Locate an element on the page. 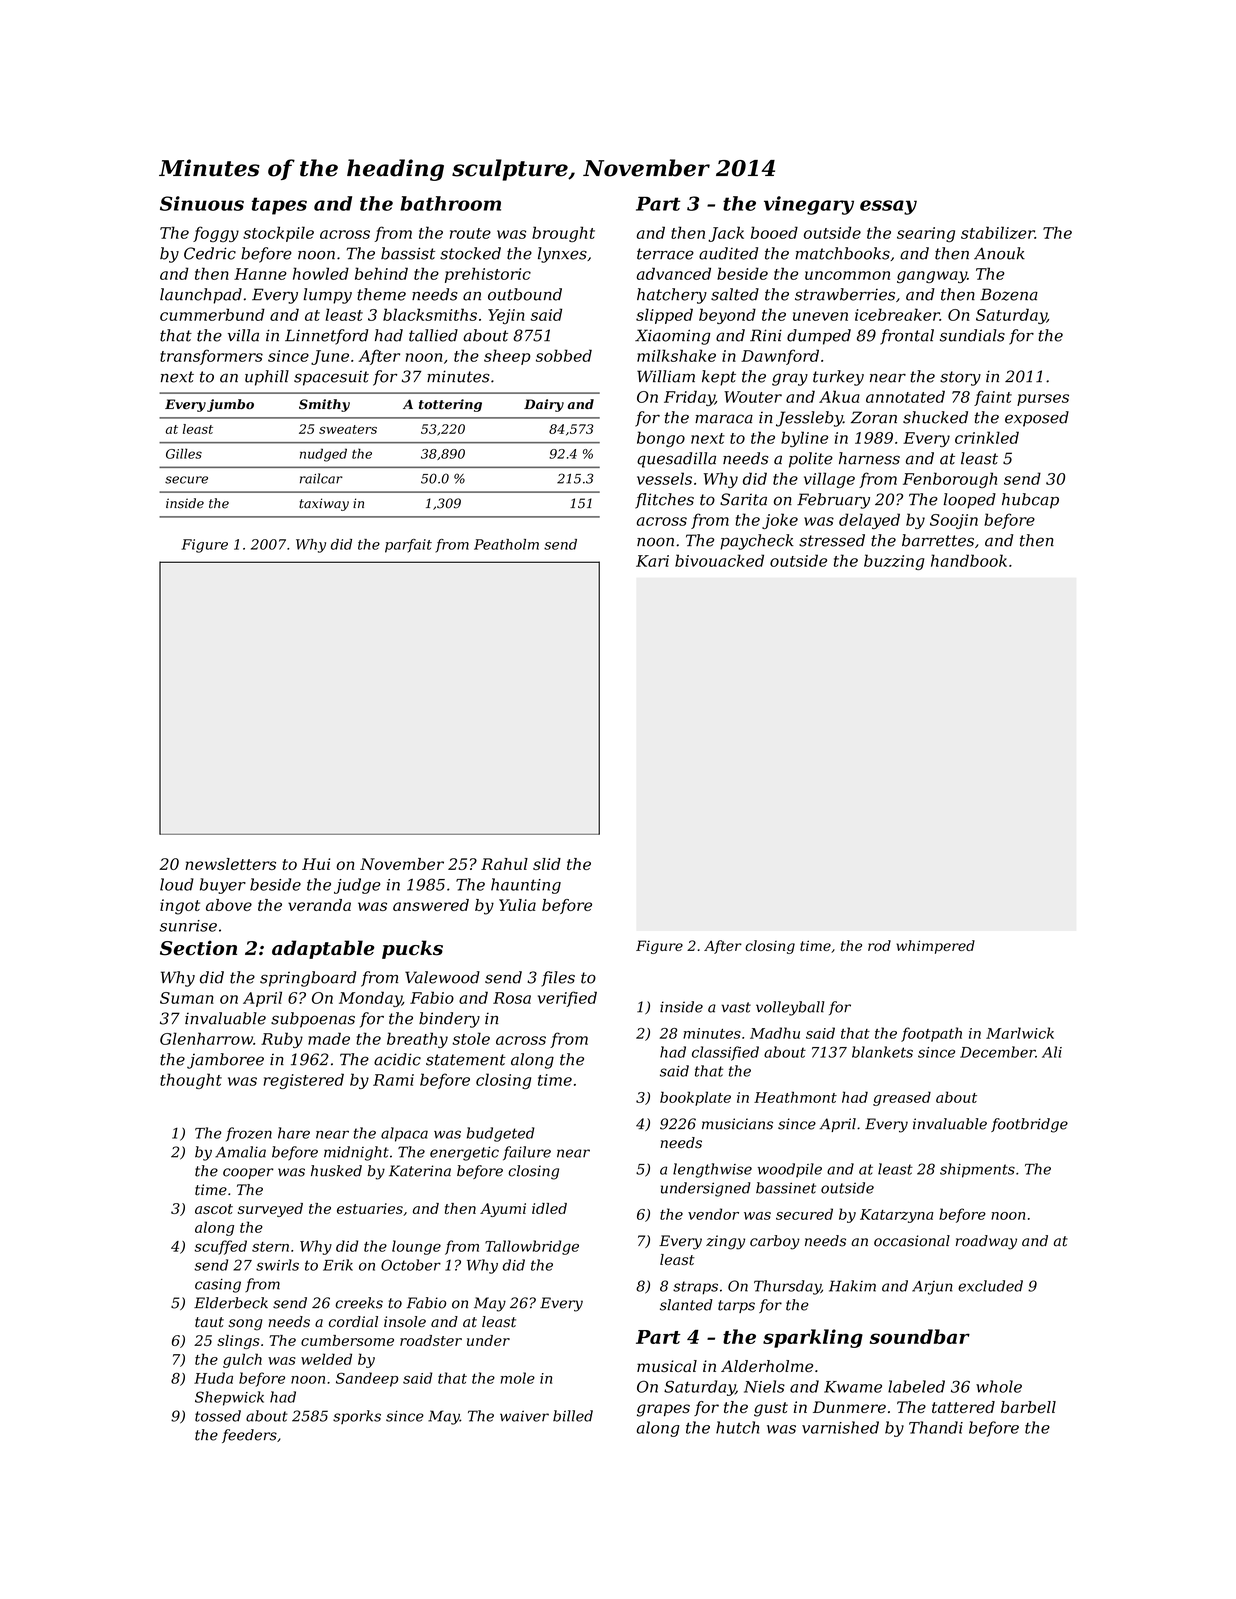 This image has height=1599, width=1236. excluded is located at coordinates (990, 1286).
